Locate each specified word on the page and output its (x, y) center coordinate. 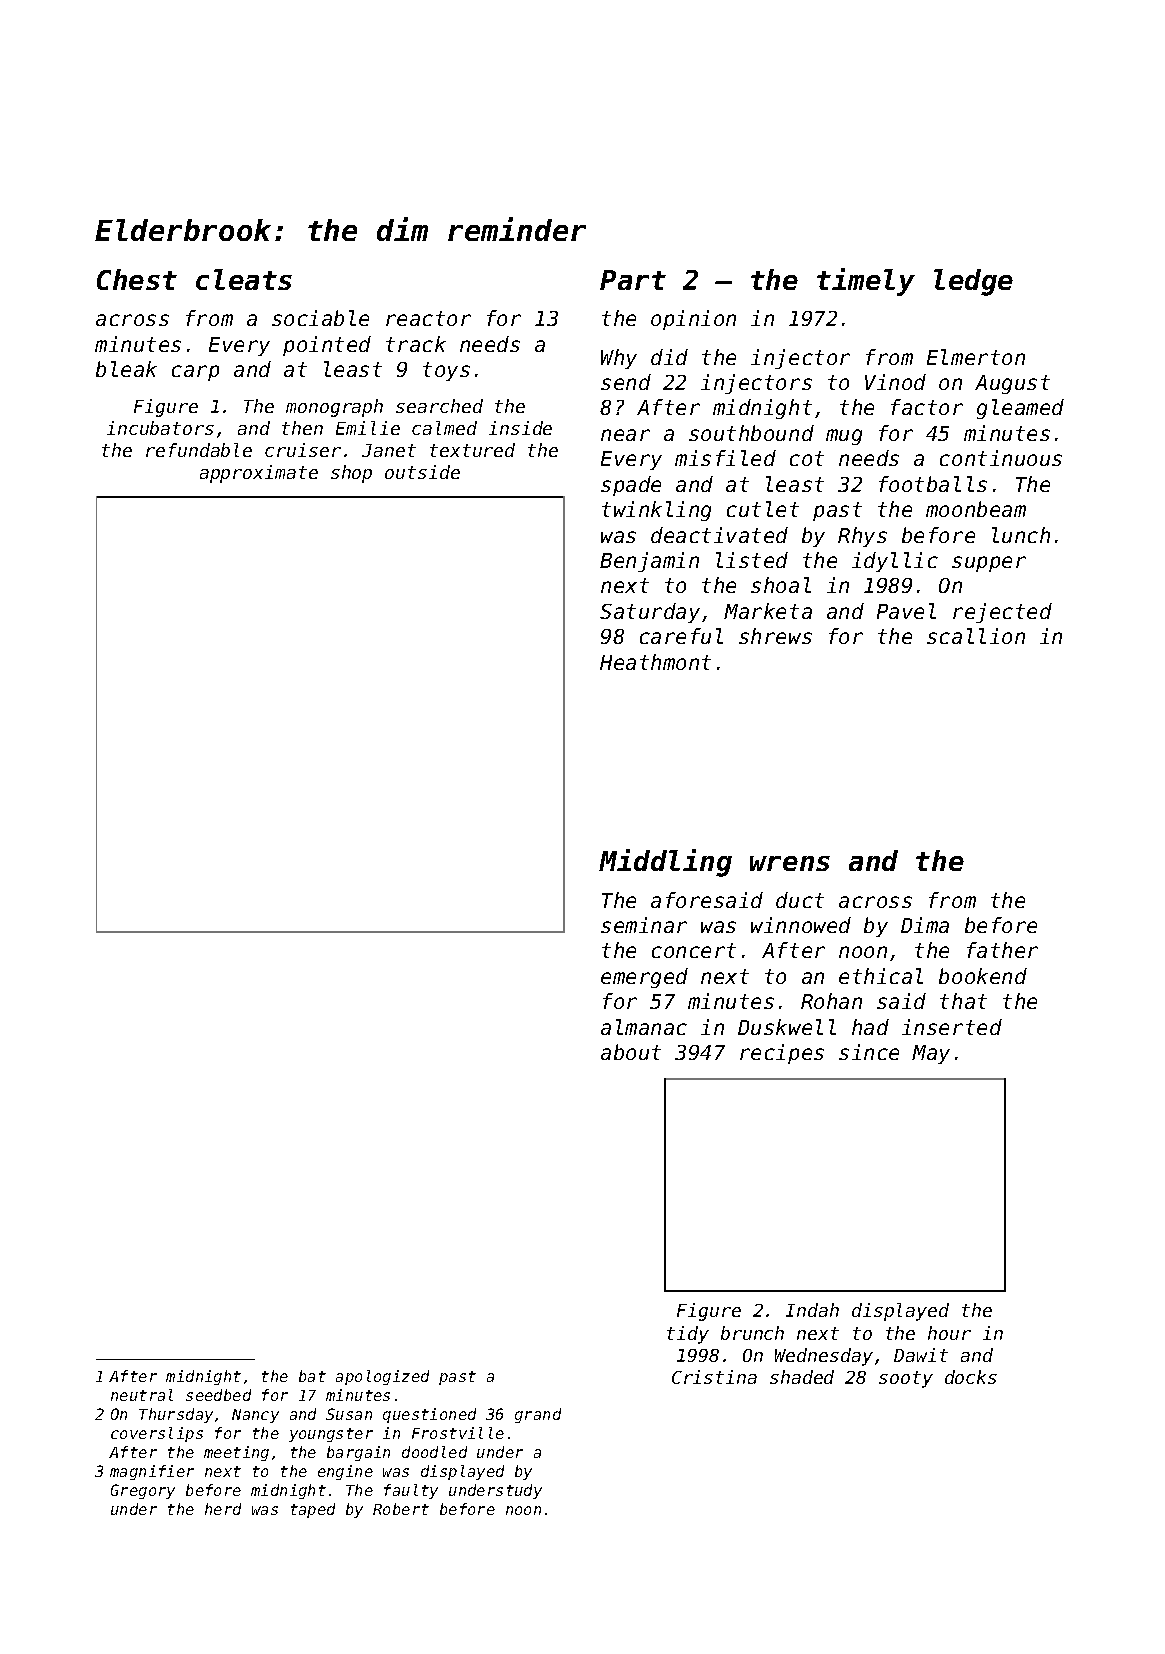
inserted (952, 1027)
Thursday (176, 1415)
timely (866, 282)
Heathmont (655, 662)
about (631, 1052)
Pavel (906, 611)
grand (538, 1415)
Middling (665, 863)
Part (633, 280)
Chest (137, 279)
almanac (644, 1027)
